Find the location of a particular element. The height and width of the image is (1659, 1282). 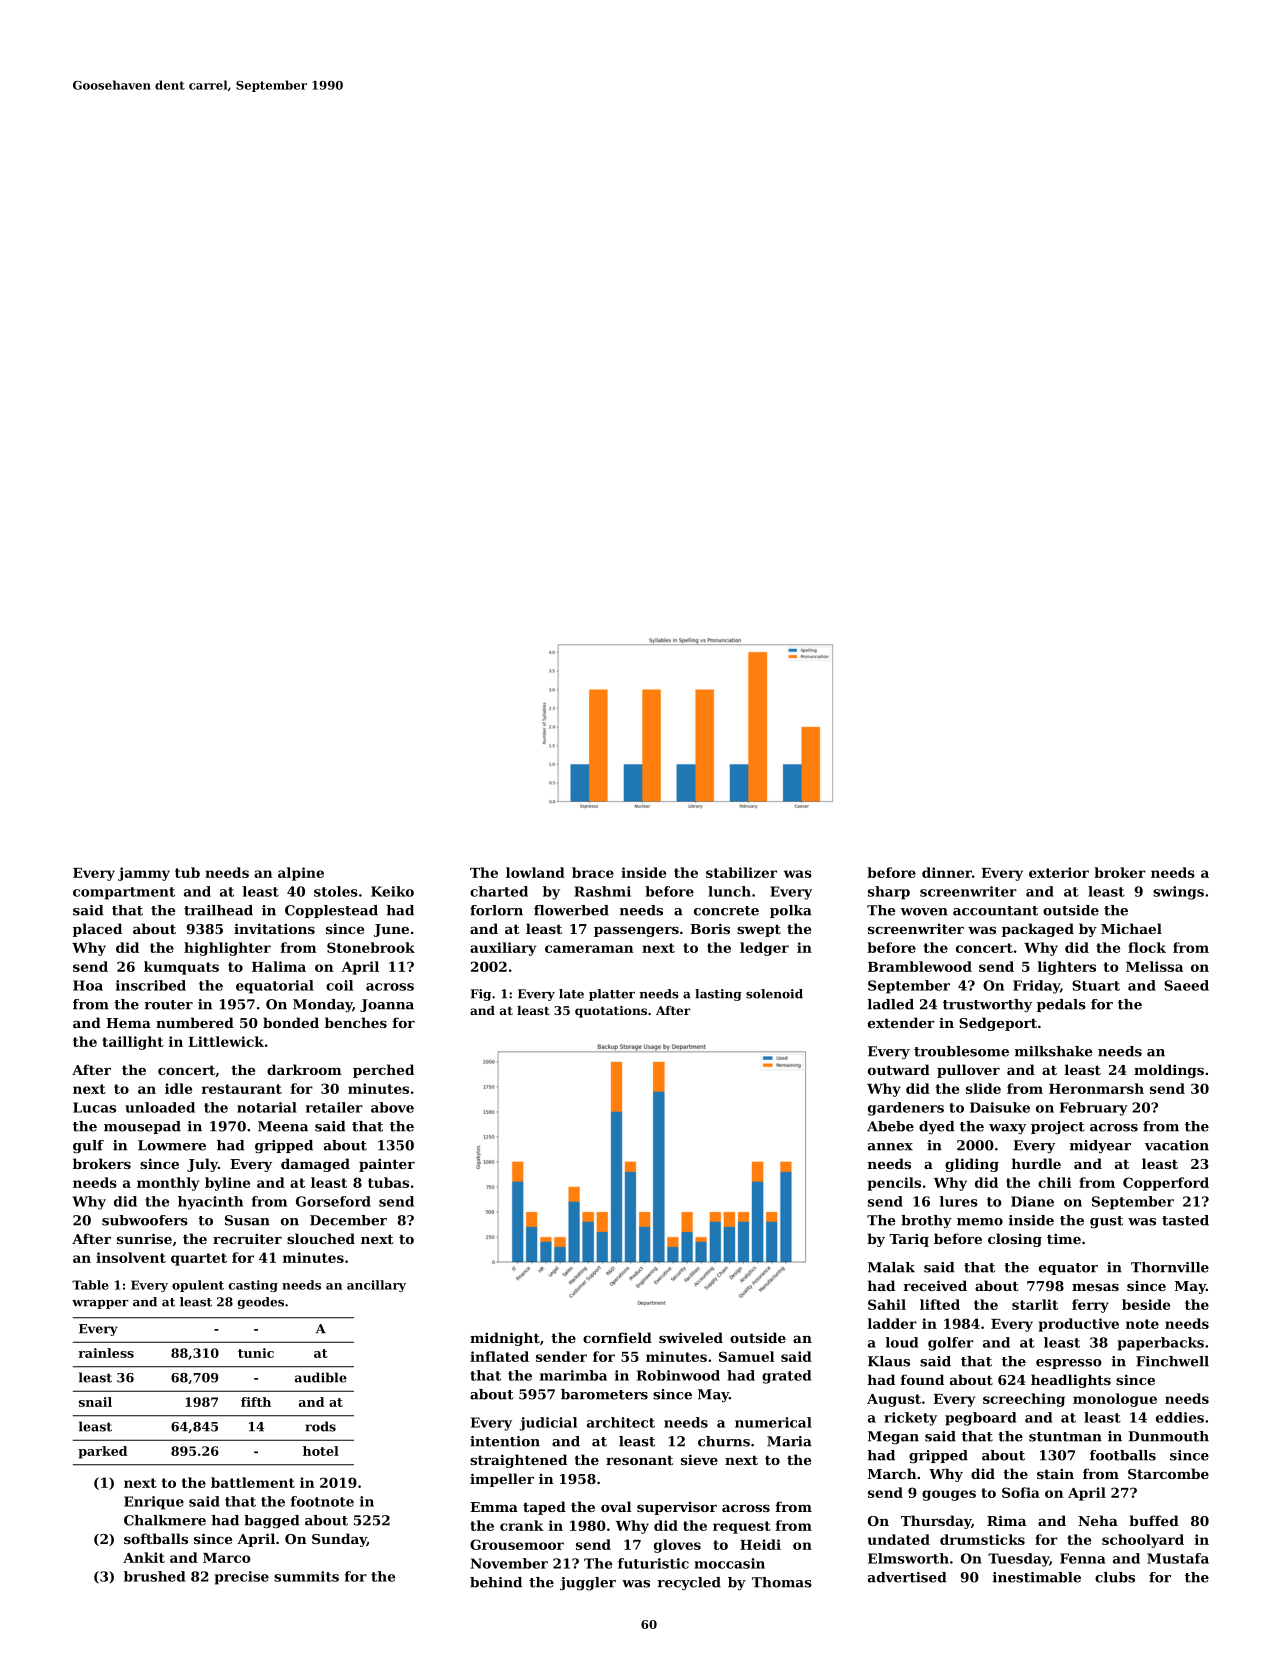

tubas is located at coordinates (388, 1182).
